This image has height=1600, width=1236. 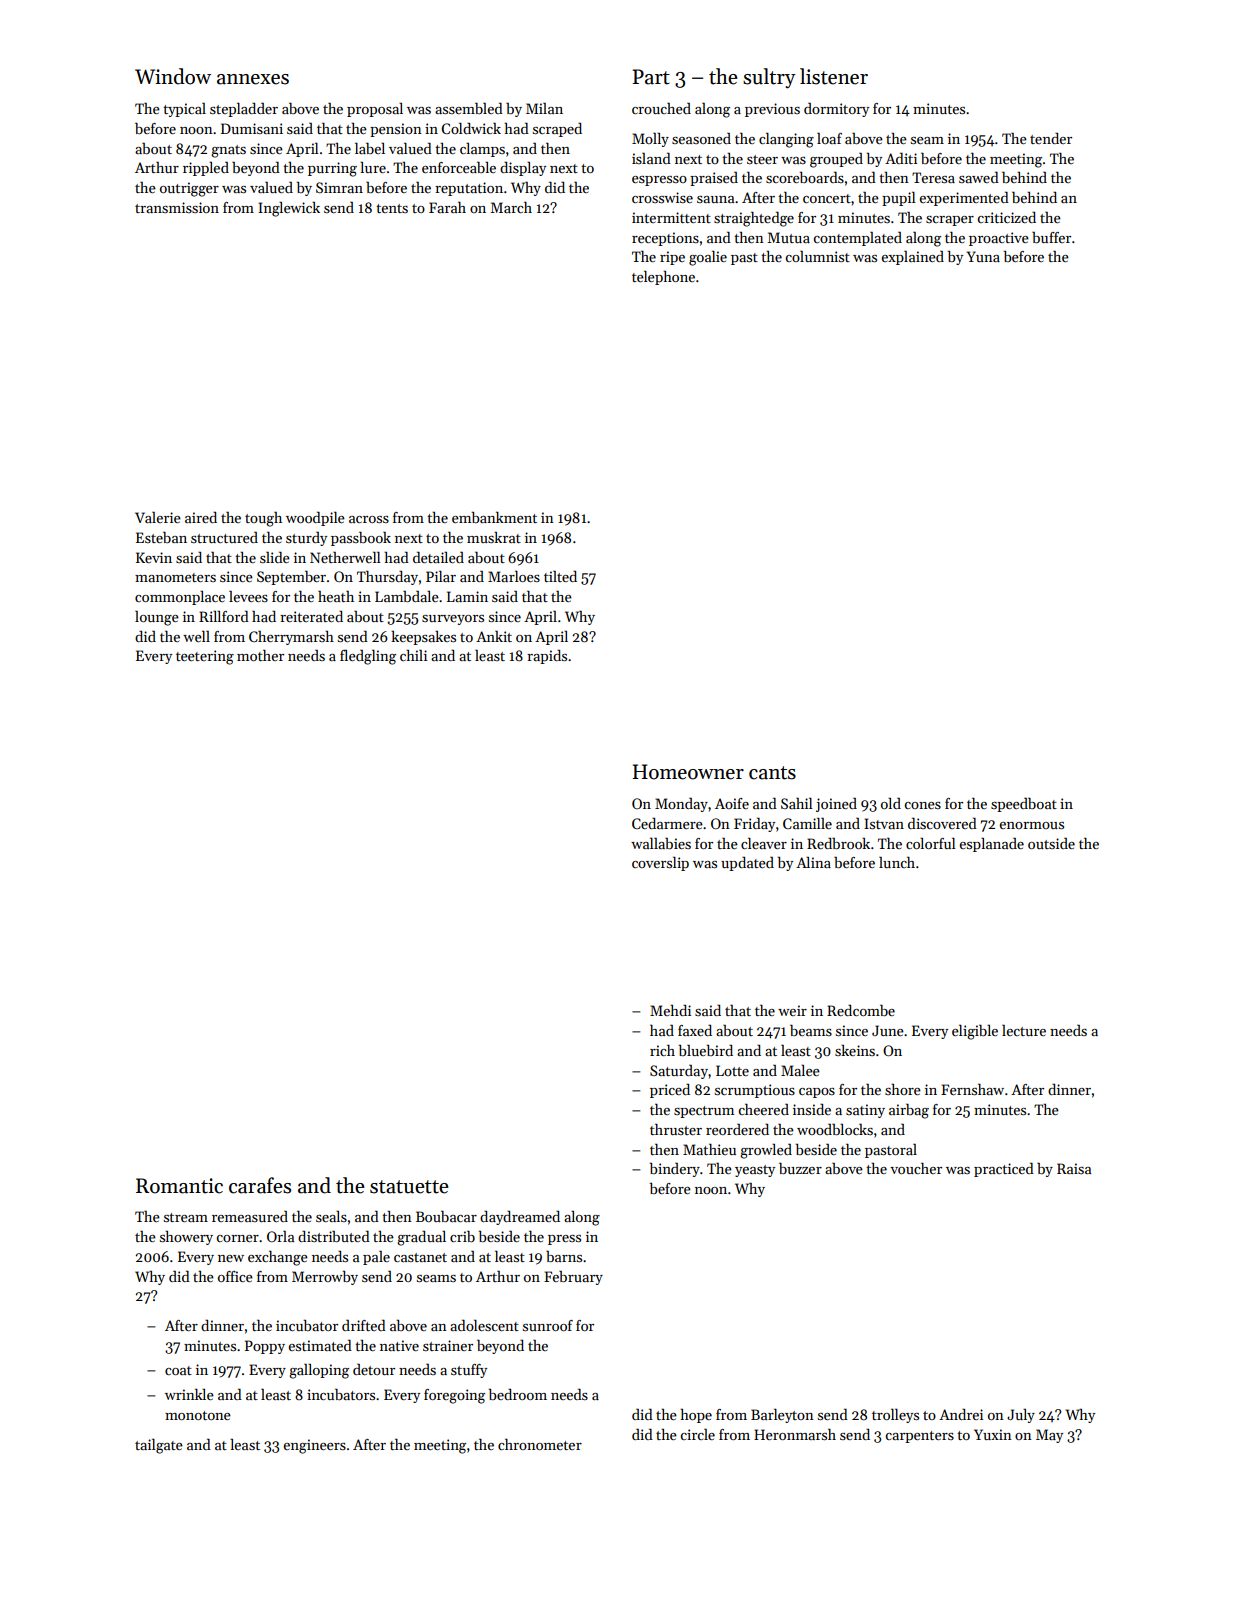 I want to click on Poppy, so click(x=265, y=1347).
